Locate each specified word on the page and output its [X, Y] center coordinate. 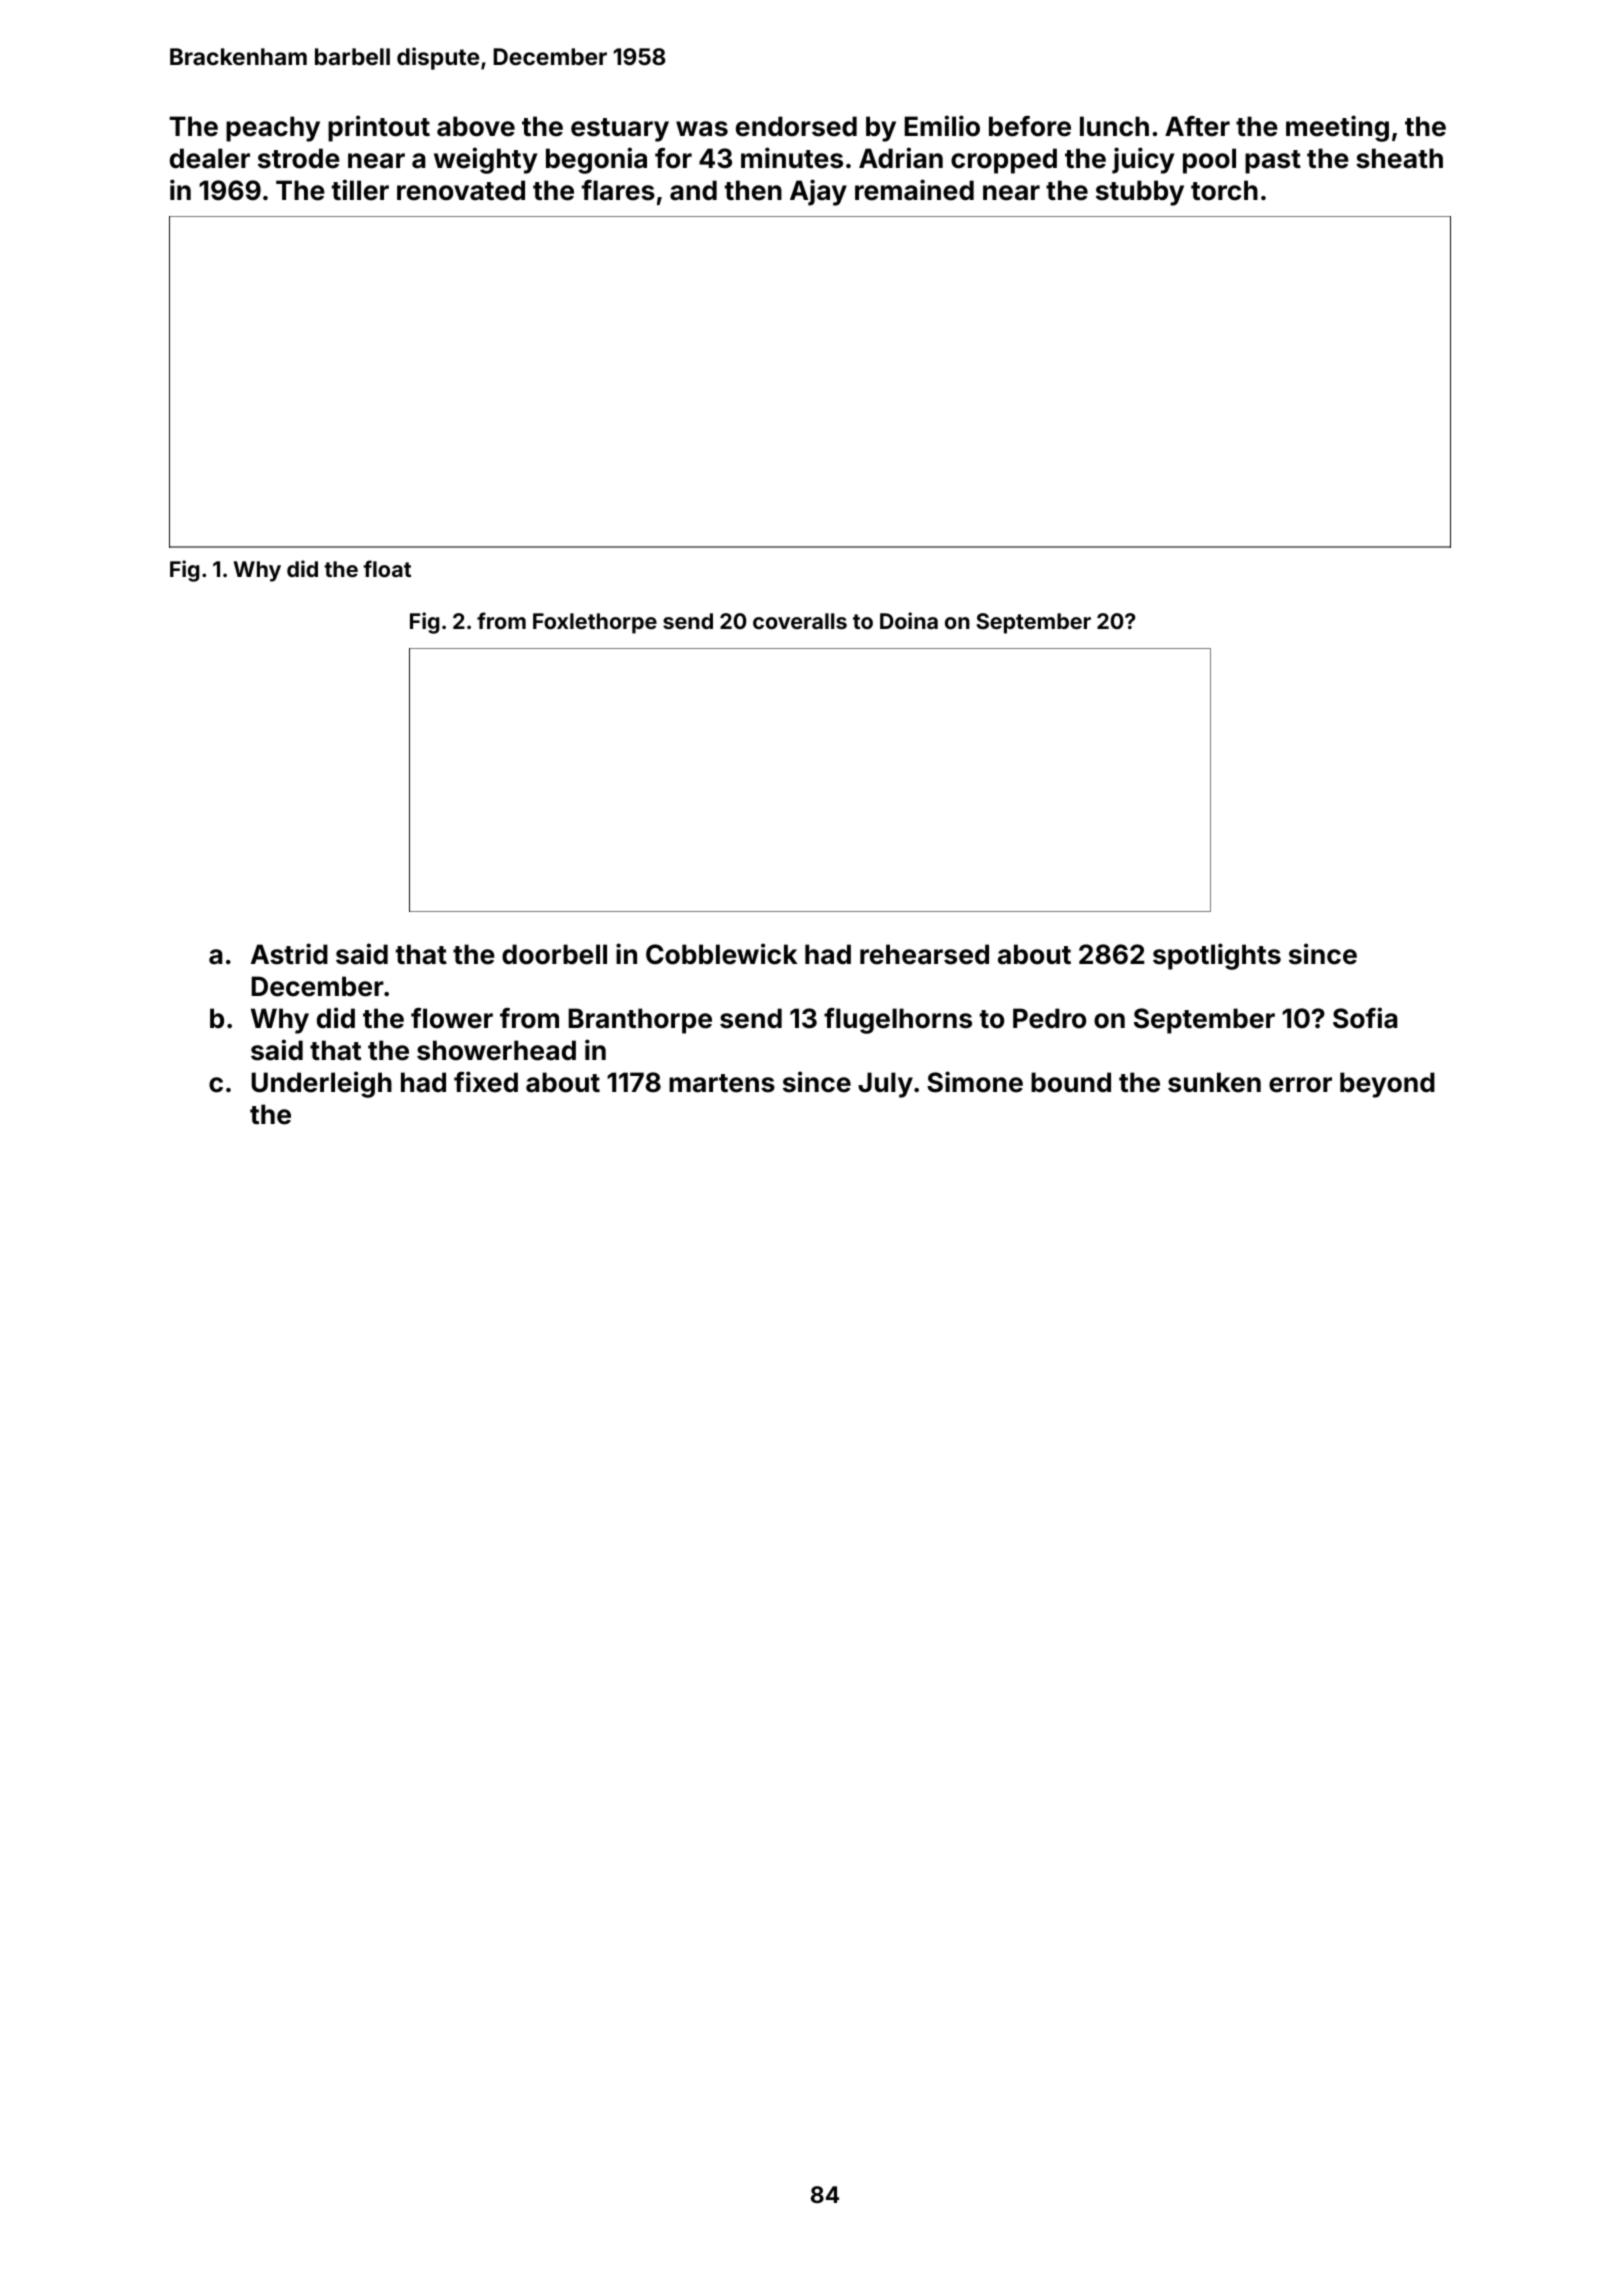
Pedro [1049, 1018]
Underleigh [321, 1084]
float [387, 568]
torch [1224, 190]
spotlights [1217, 956]
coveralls [800, 621]
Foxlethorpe [595, 623]
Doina [909, 620]
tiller [360, 190]
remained [914, 190]
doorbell [554, 954]
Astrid [289, 954]
